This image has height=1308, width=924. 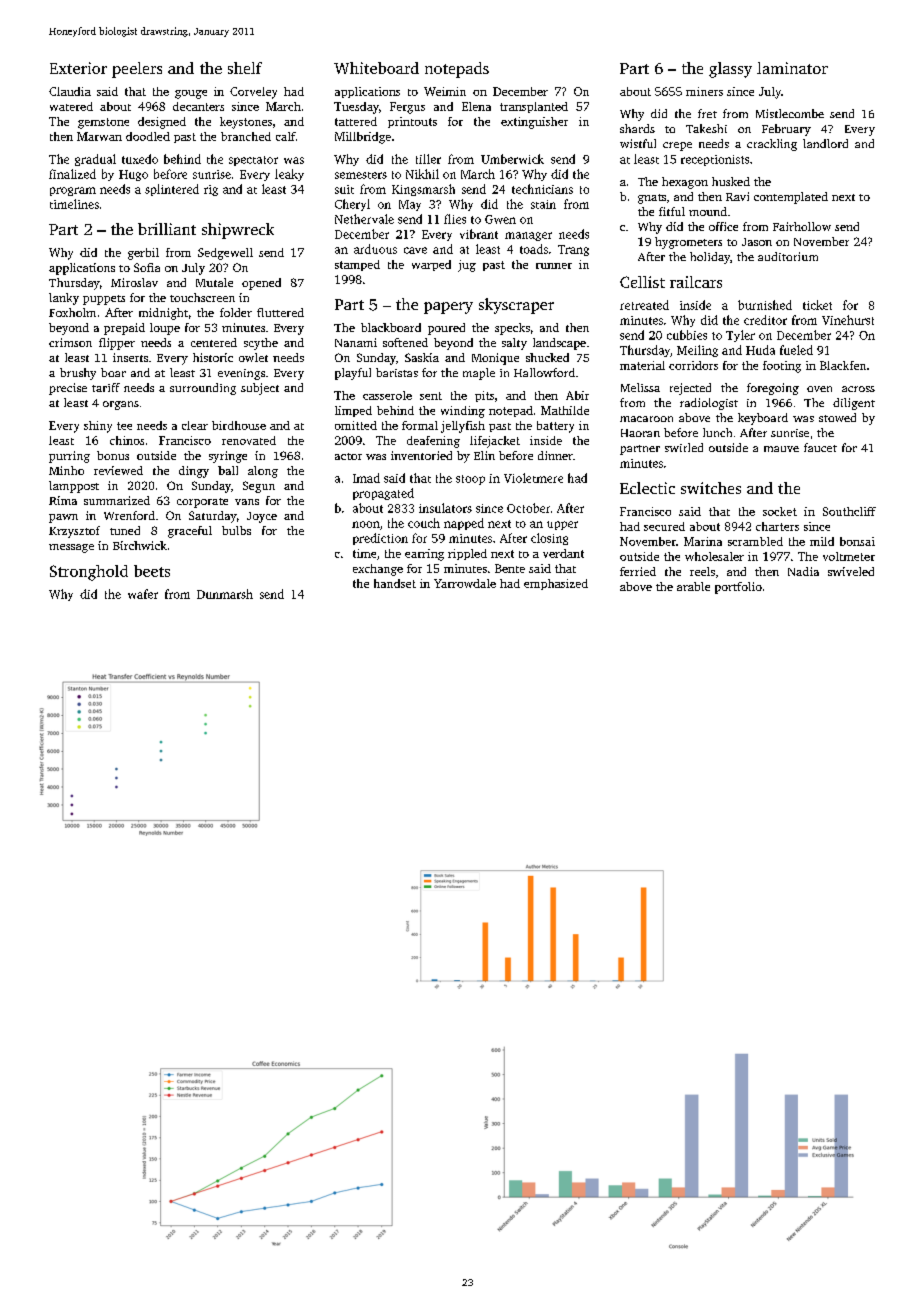 What do you see at coordinates (851, 571) in the image?
I see `swiveled` at bounding box center [851, 571].
